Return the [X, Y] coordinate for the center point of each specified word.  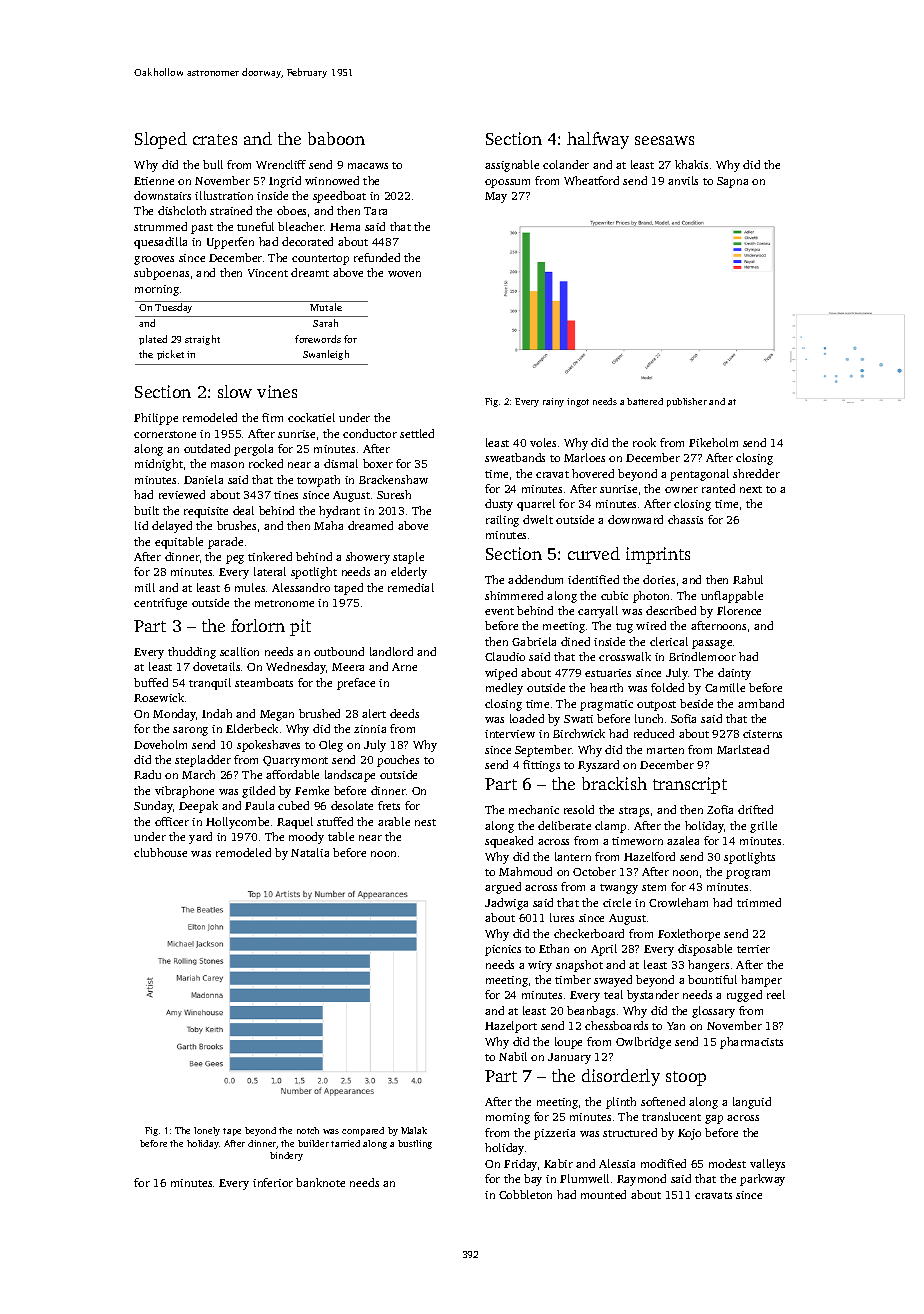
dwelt [538, 519]
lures [562, 917]
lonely [207, 1131]
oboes [291, 210]
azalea [683, 840]
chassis [685, 519]
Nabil [513, 1056]
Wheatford [591, 180]
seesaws [664, 140]
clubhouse [160, 852]
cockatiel [311, 417]
